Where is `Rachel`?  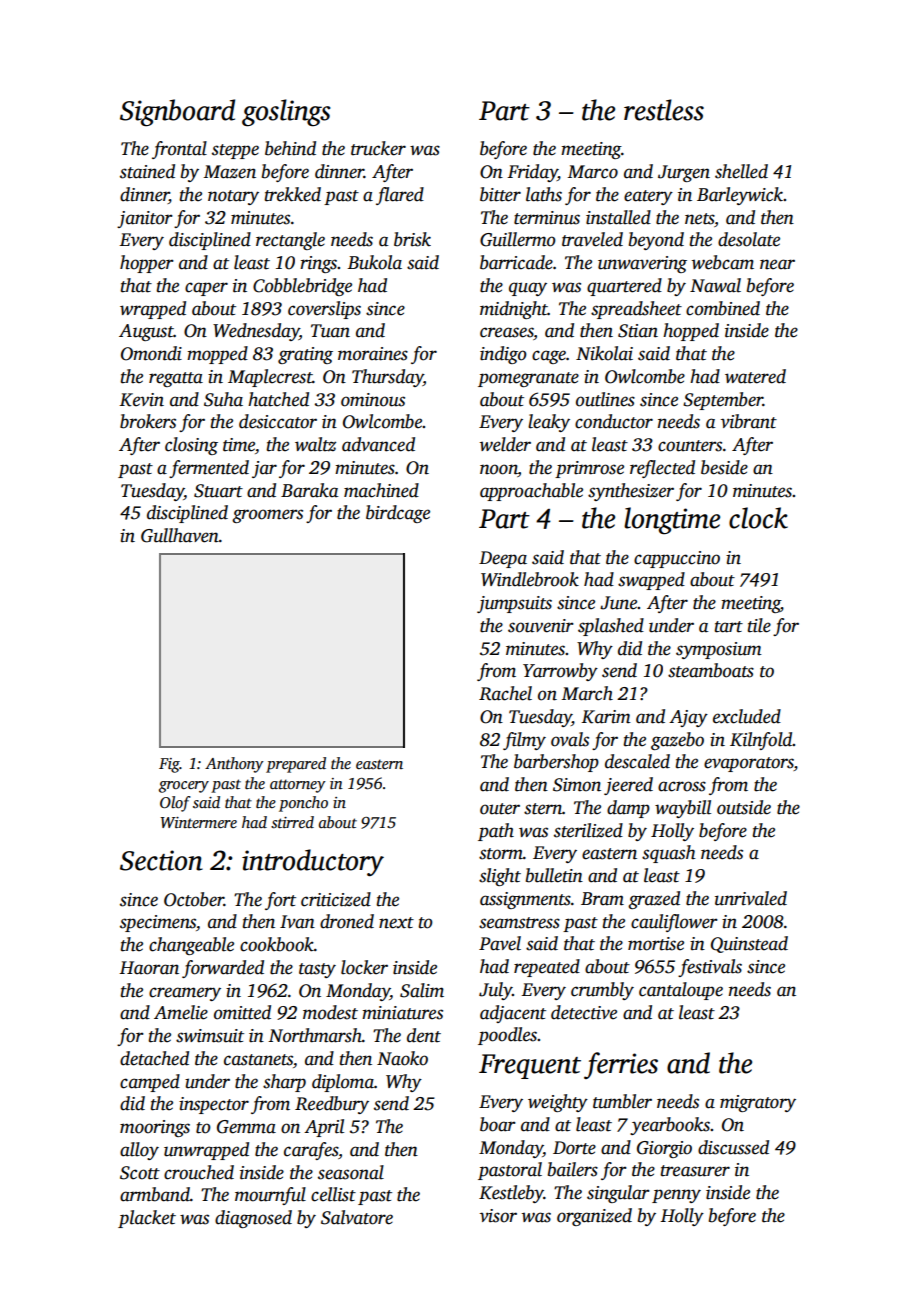
Rachel is located at coordinates (505, 693).
